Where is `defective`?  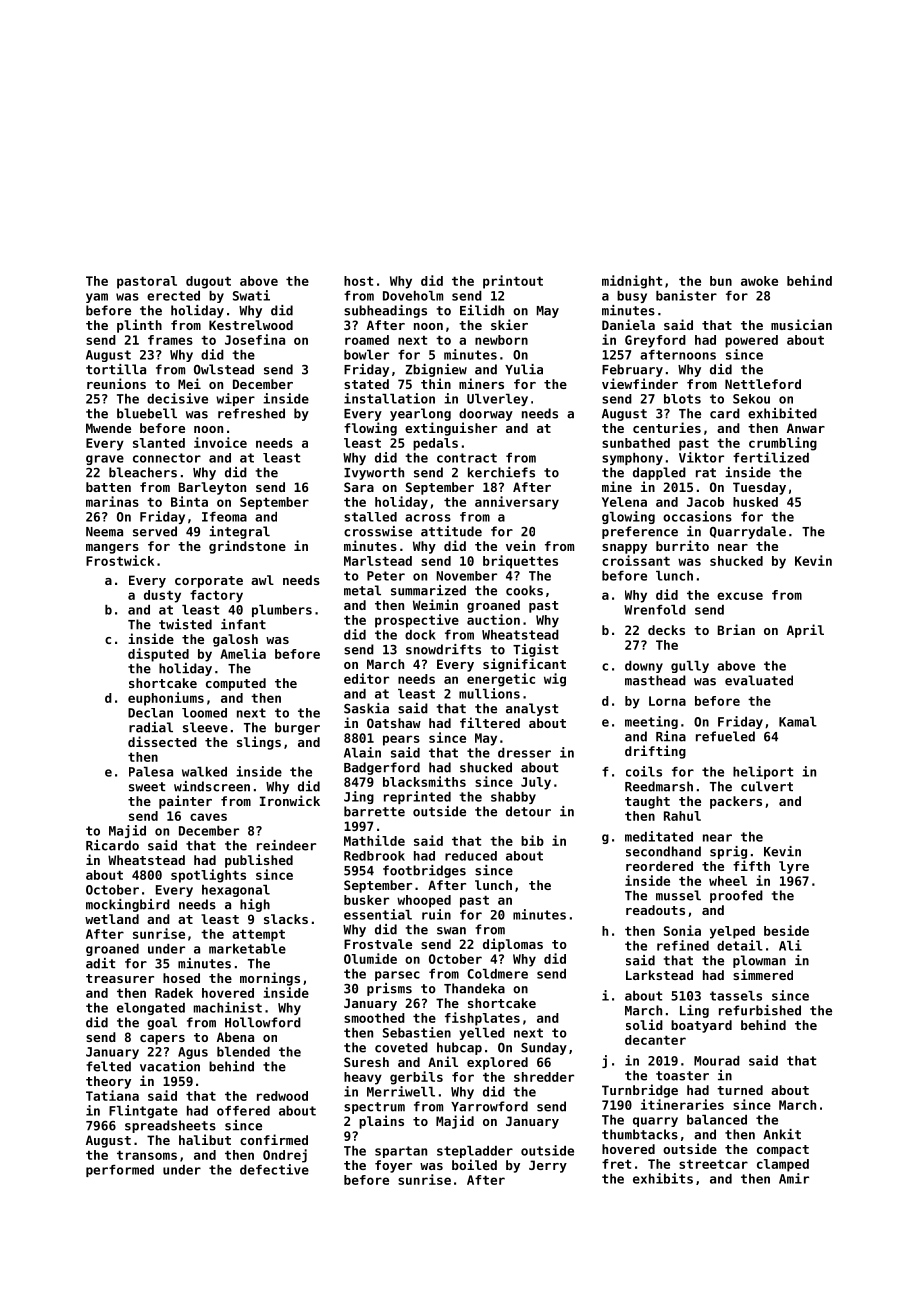
defective is located at coordinates (274, 1169).
